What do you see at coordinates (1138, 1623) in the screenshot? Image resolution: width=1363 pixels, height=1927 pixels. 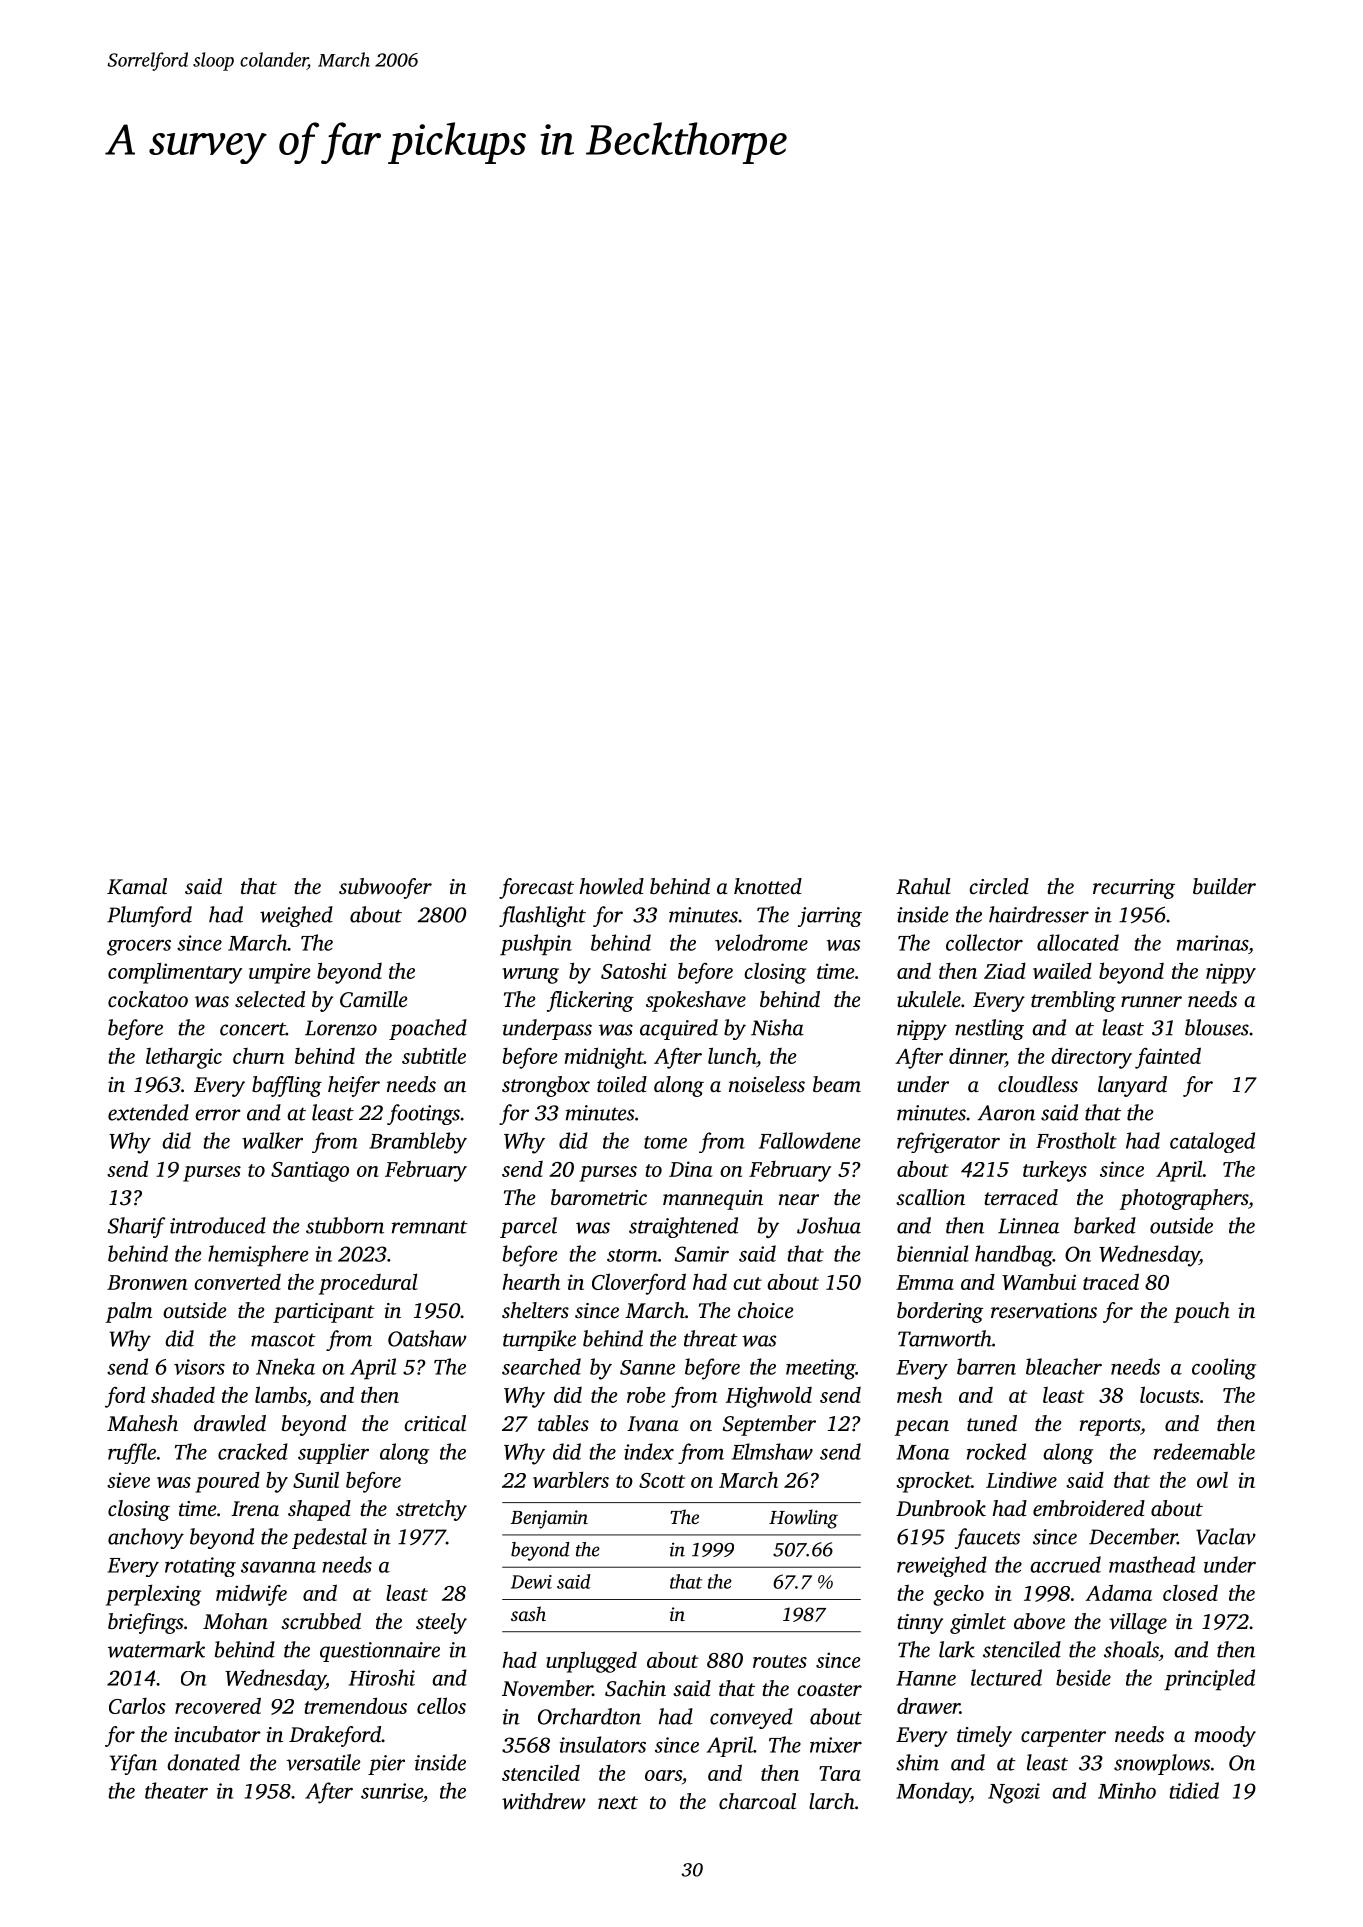 I see `village` at bounding box center [1138, 1623].
